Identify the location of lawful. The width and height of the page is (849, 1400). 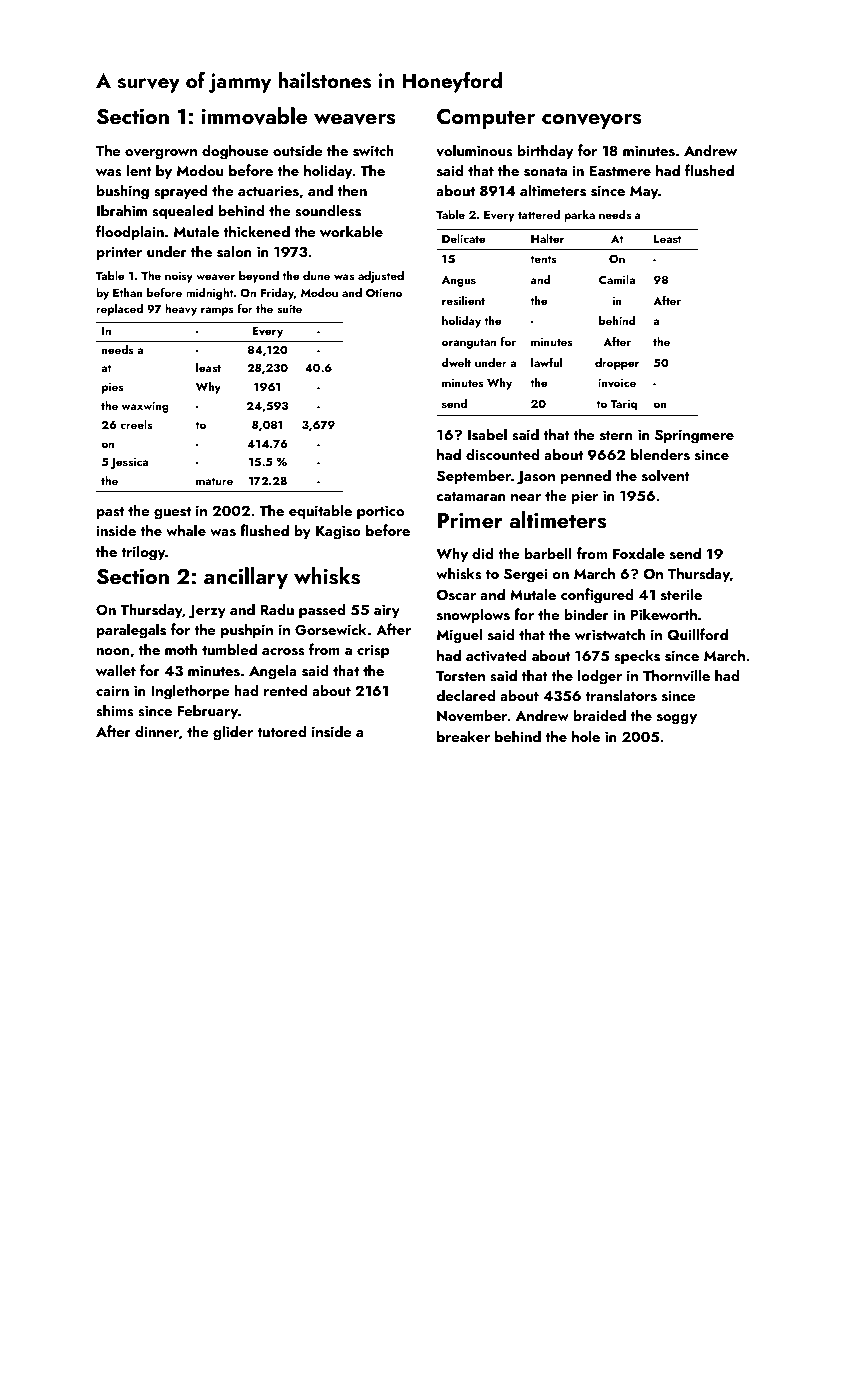
(546, 362).
